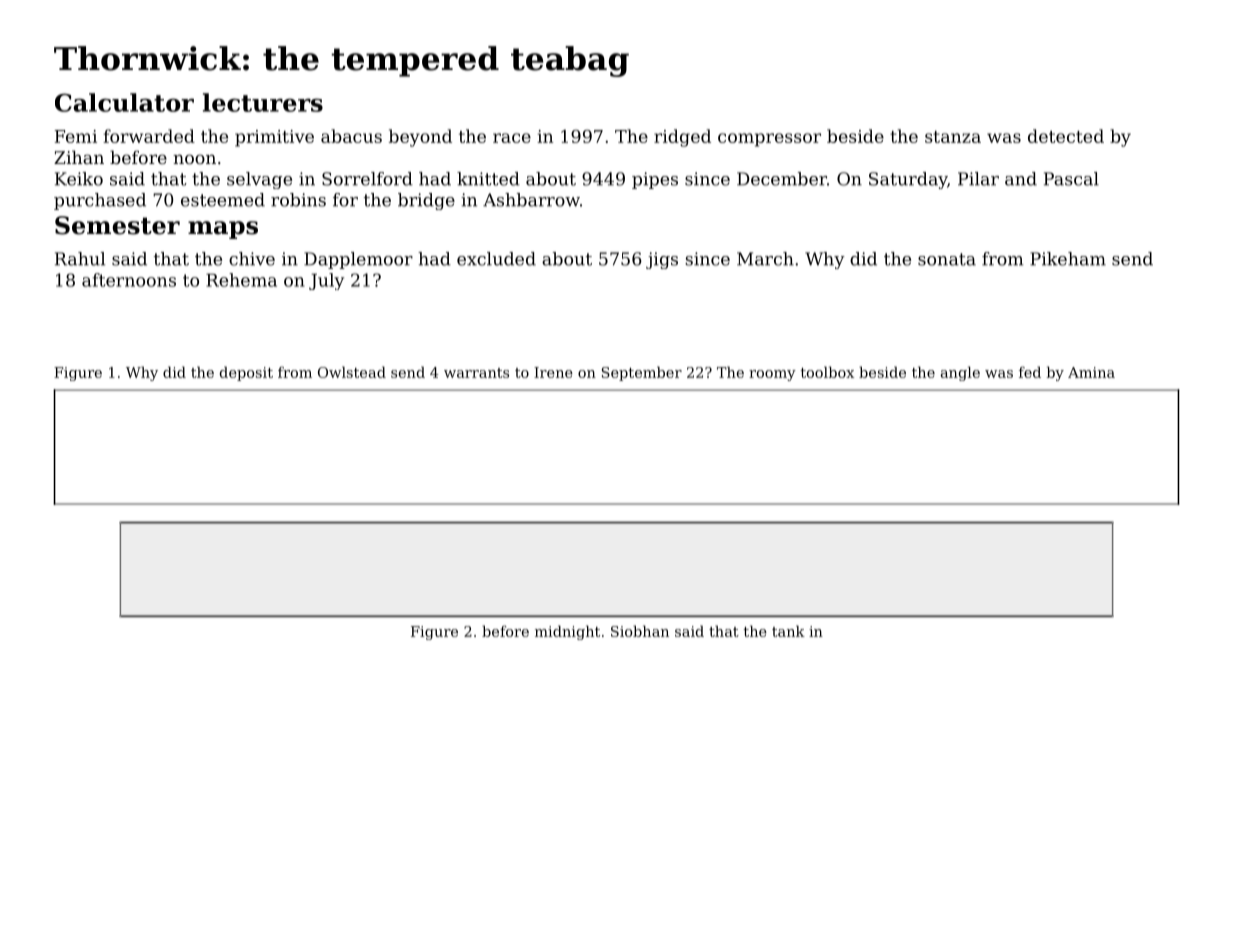  Describe the element at coordinates (642, 373) in the screenshot. I see `September` at that location.
